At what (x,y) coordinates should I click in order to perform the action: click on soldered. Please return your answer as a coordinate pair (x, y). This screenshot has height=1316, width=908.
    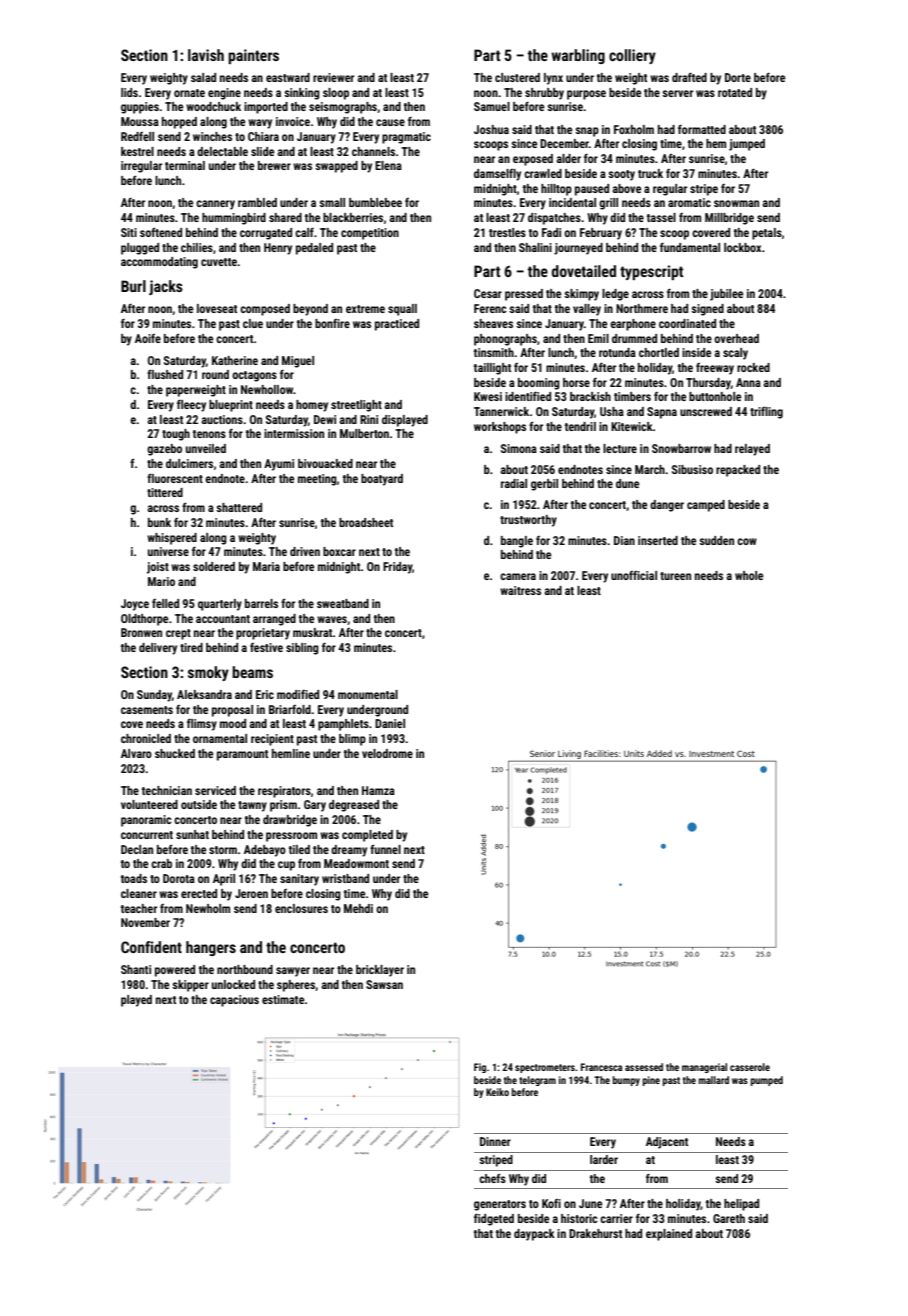
    Looking at the image, I should click on (214, 566).
